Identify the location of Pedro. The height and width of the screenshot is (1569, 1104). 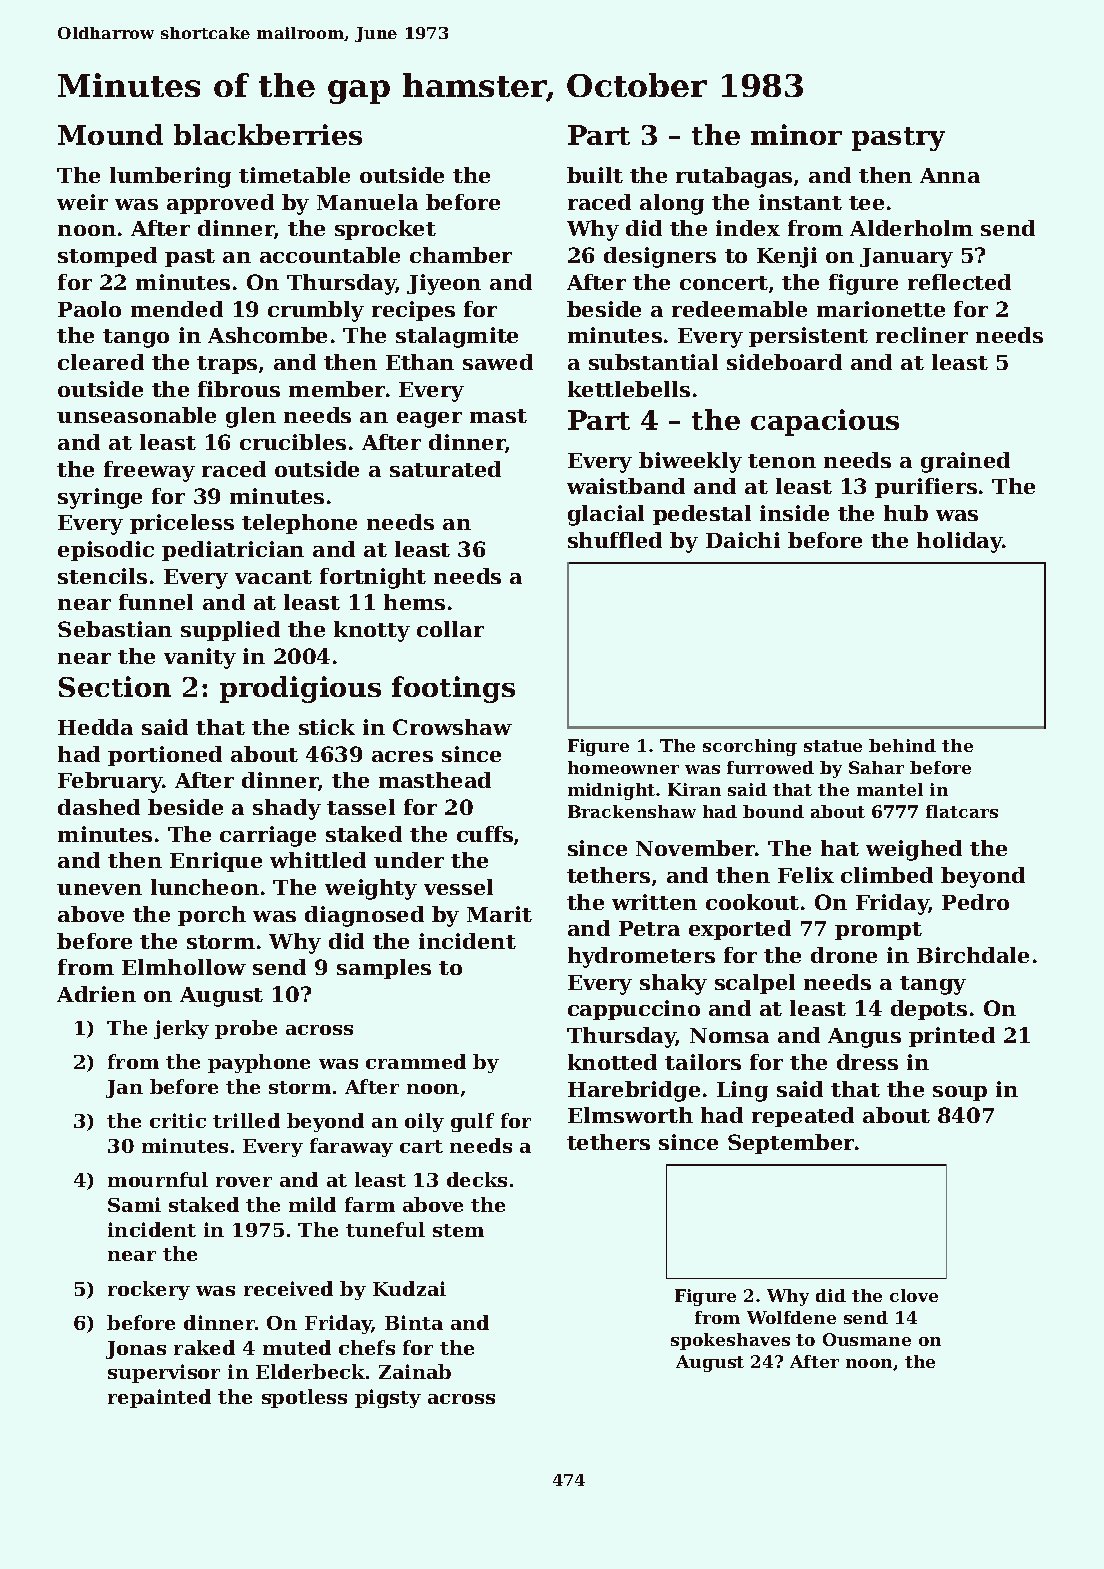
(975, 902).
